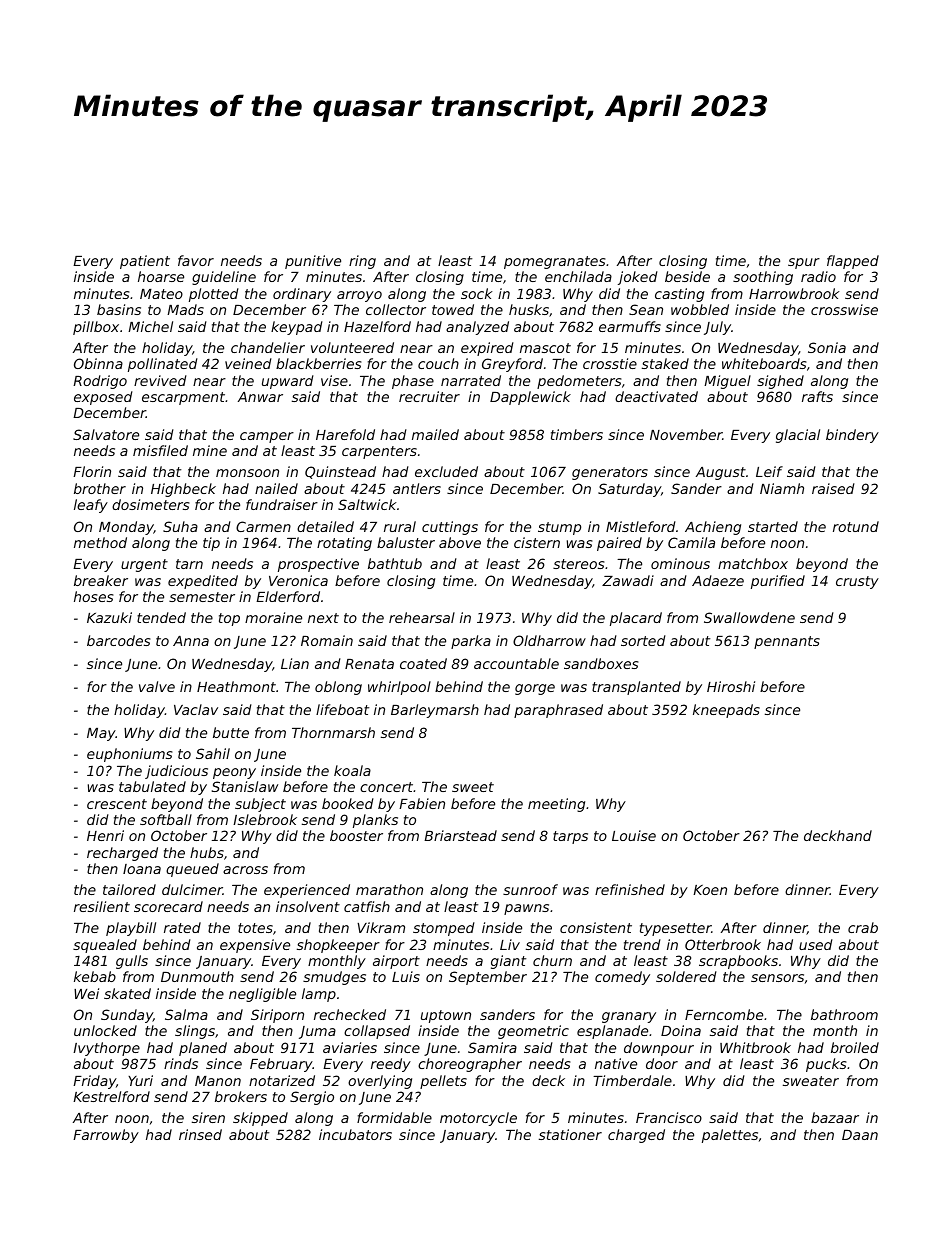 Image resolution: width=952 pixels, height=1233 pixels. Describe the element at coordinates (723, 944) in the screenshot. I see `Otterbrook` at that location.
